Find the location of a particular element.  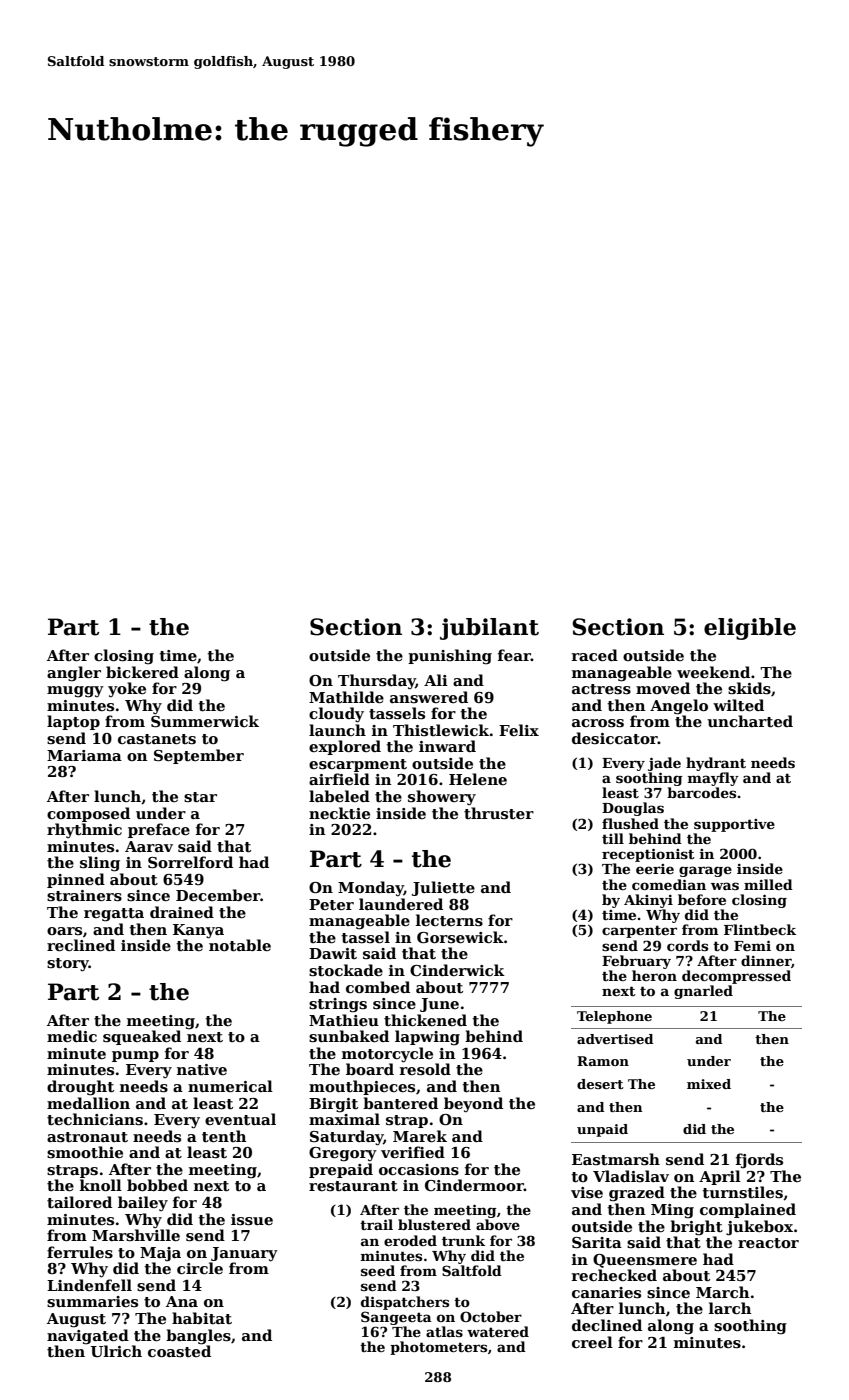

eligible is located at coordinates (750, 629).
